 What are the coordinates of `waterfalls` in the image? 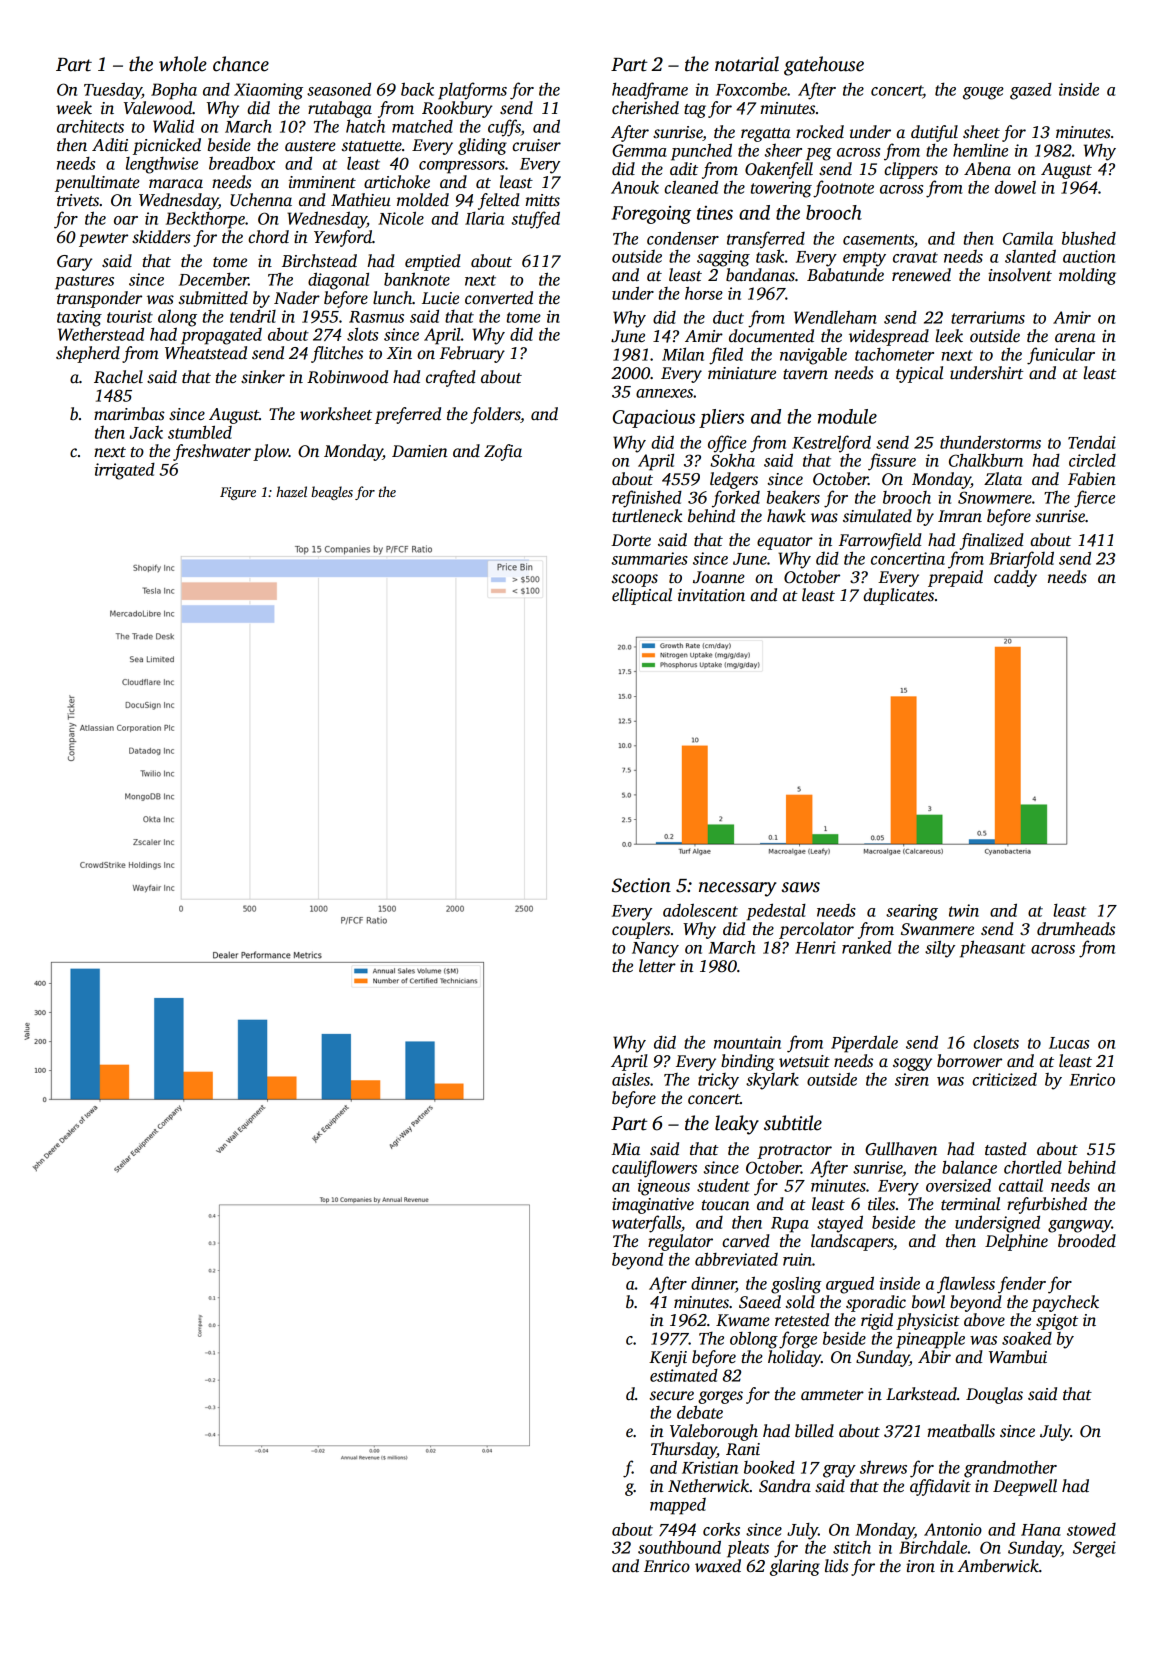 It's located at (646, 1224).
